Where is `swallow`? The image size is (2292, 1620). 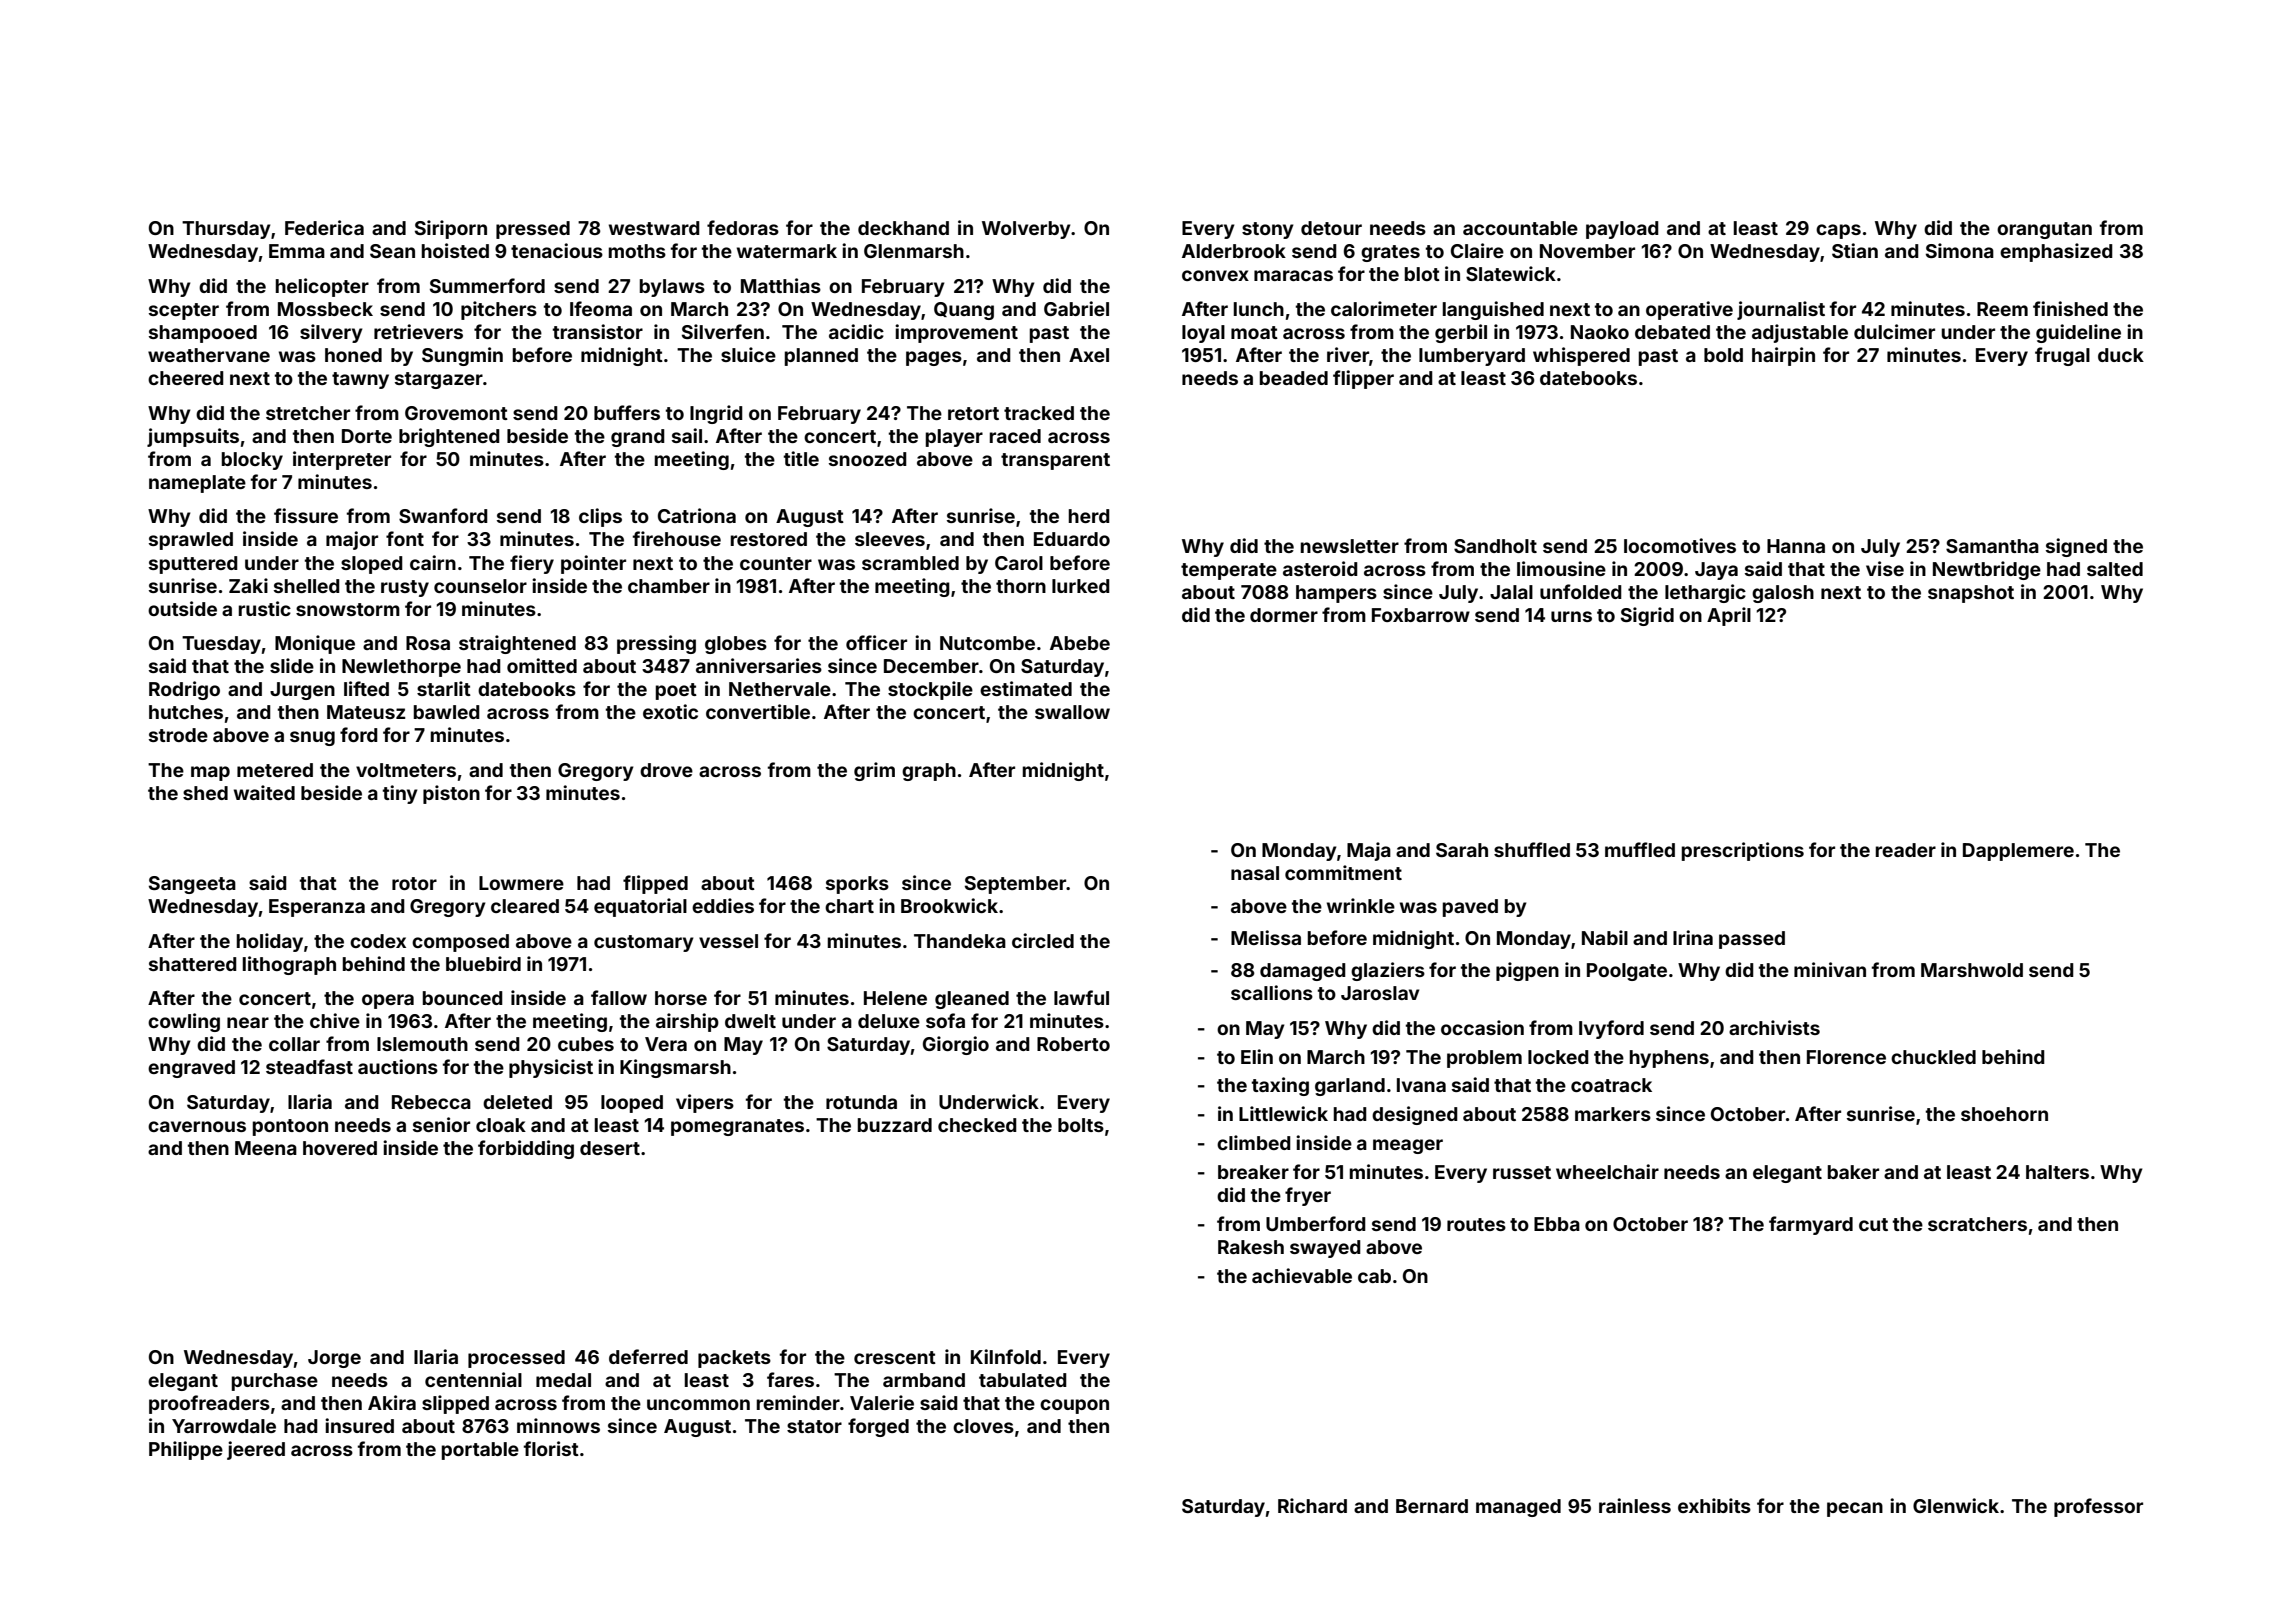 swallow is located at coordinates (1072, 712).
